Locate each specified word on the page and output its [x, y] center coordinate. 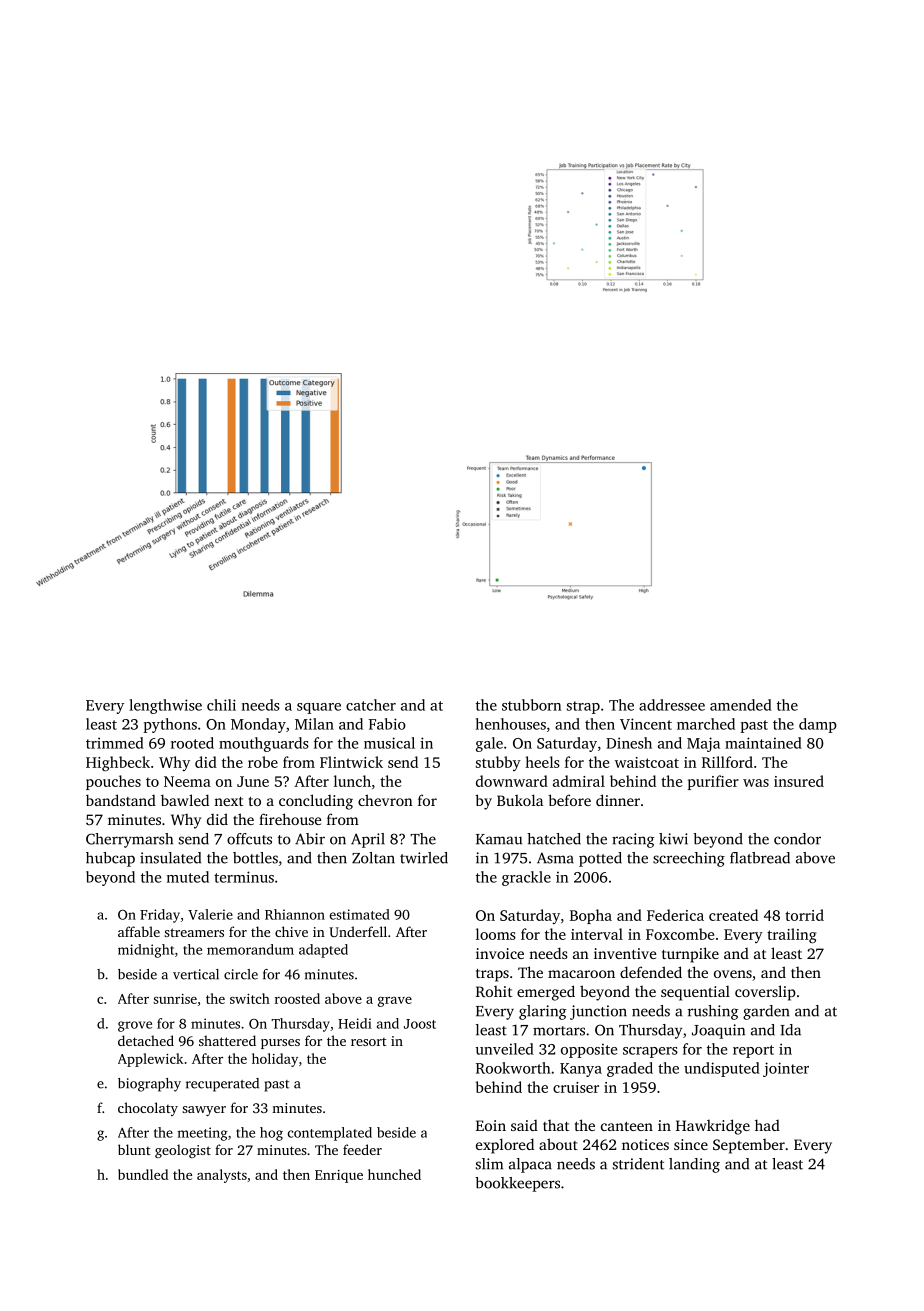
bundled [143, 1174]
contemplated [330, 1134]
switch [250, 998]
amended [741, 705]
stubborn [531, 705]
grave [395, 1002]
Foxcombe [680, 934]
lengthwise [165, 706]
